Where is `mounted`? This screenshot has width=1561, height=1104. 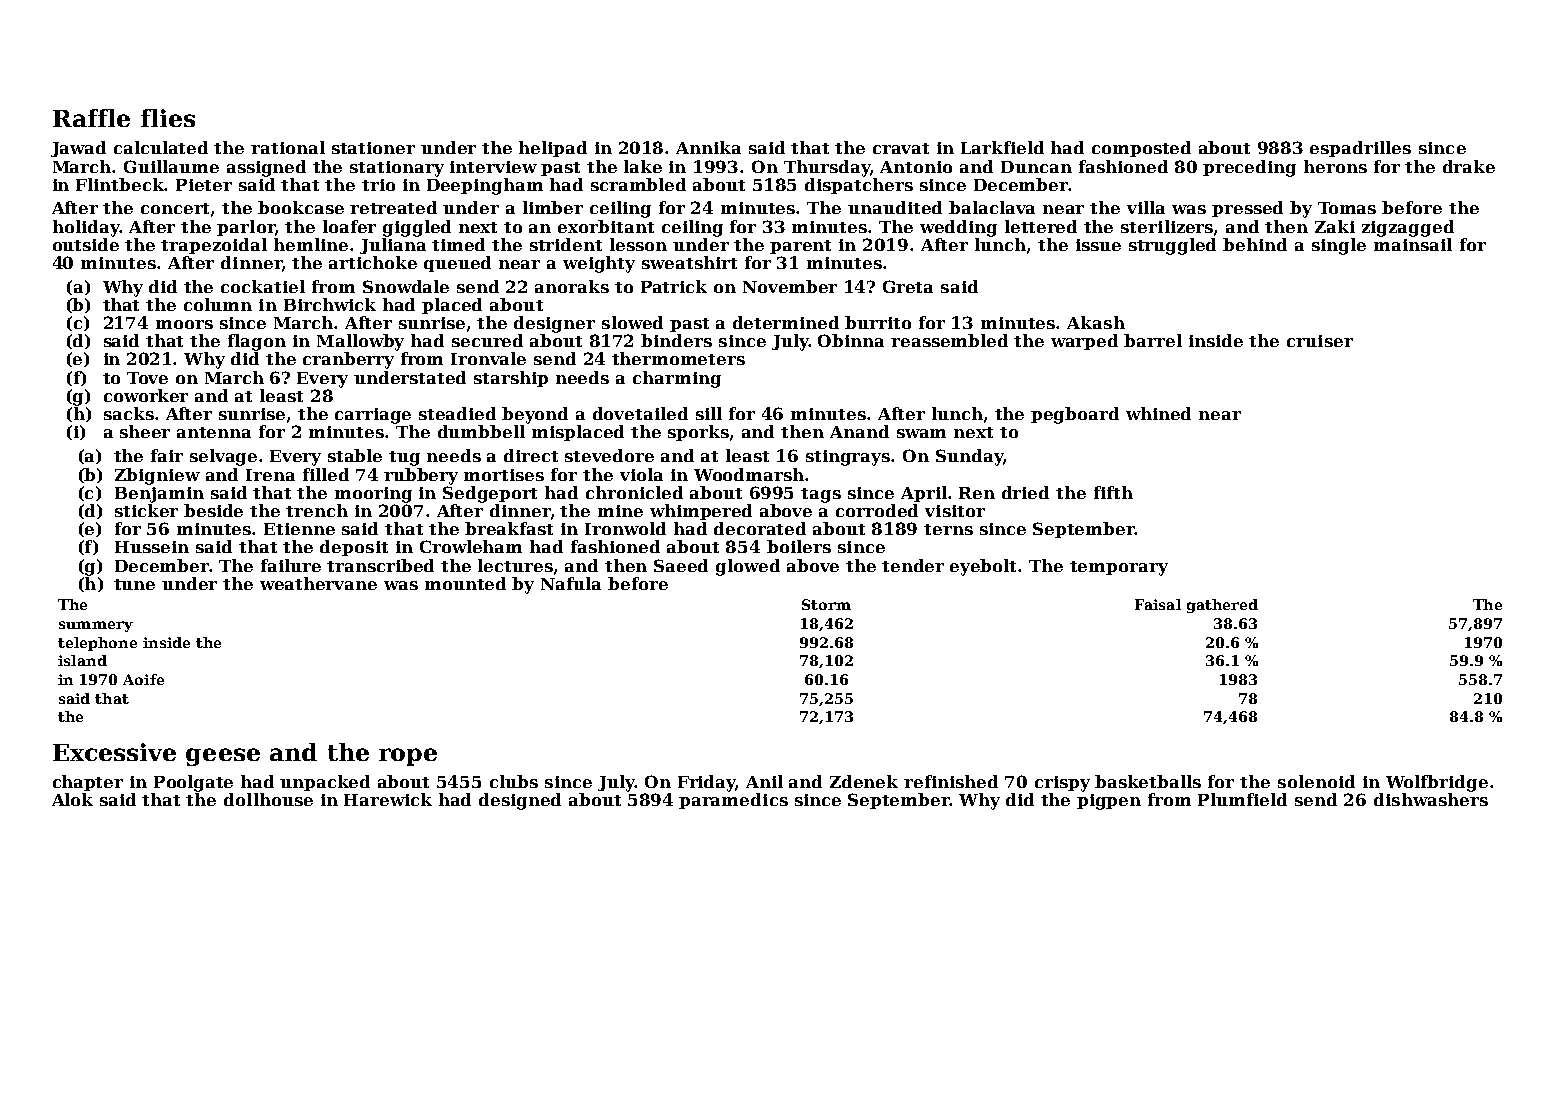 mounted is located at coordinates (465, 583).
